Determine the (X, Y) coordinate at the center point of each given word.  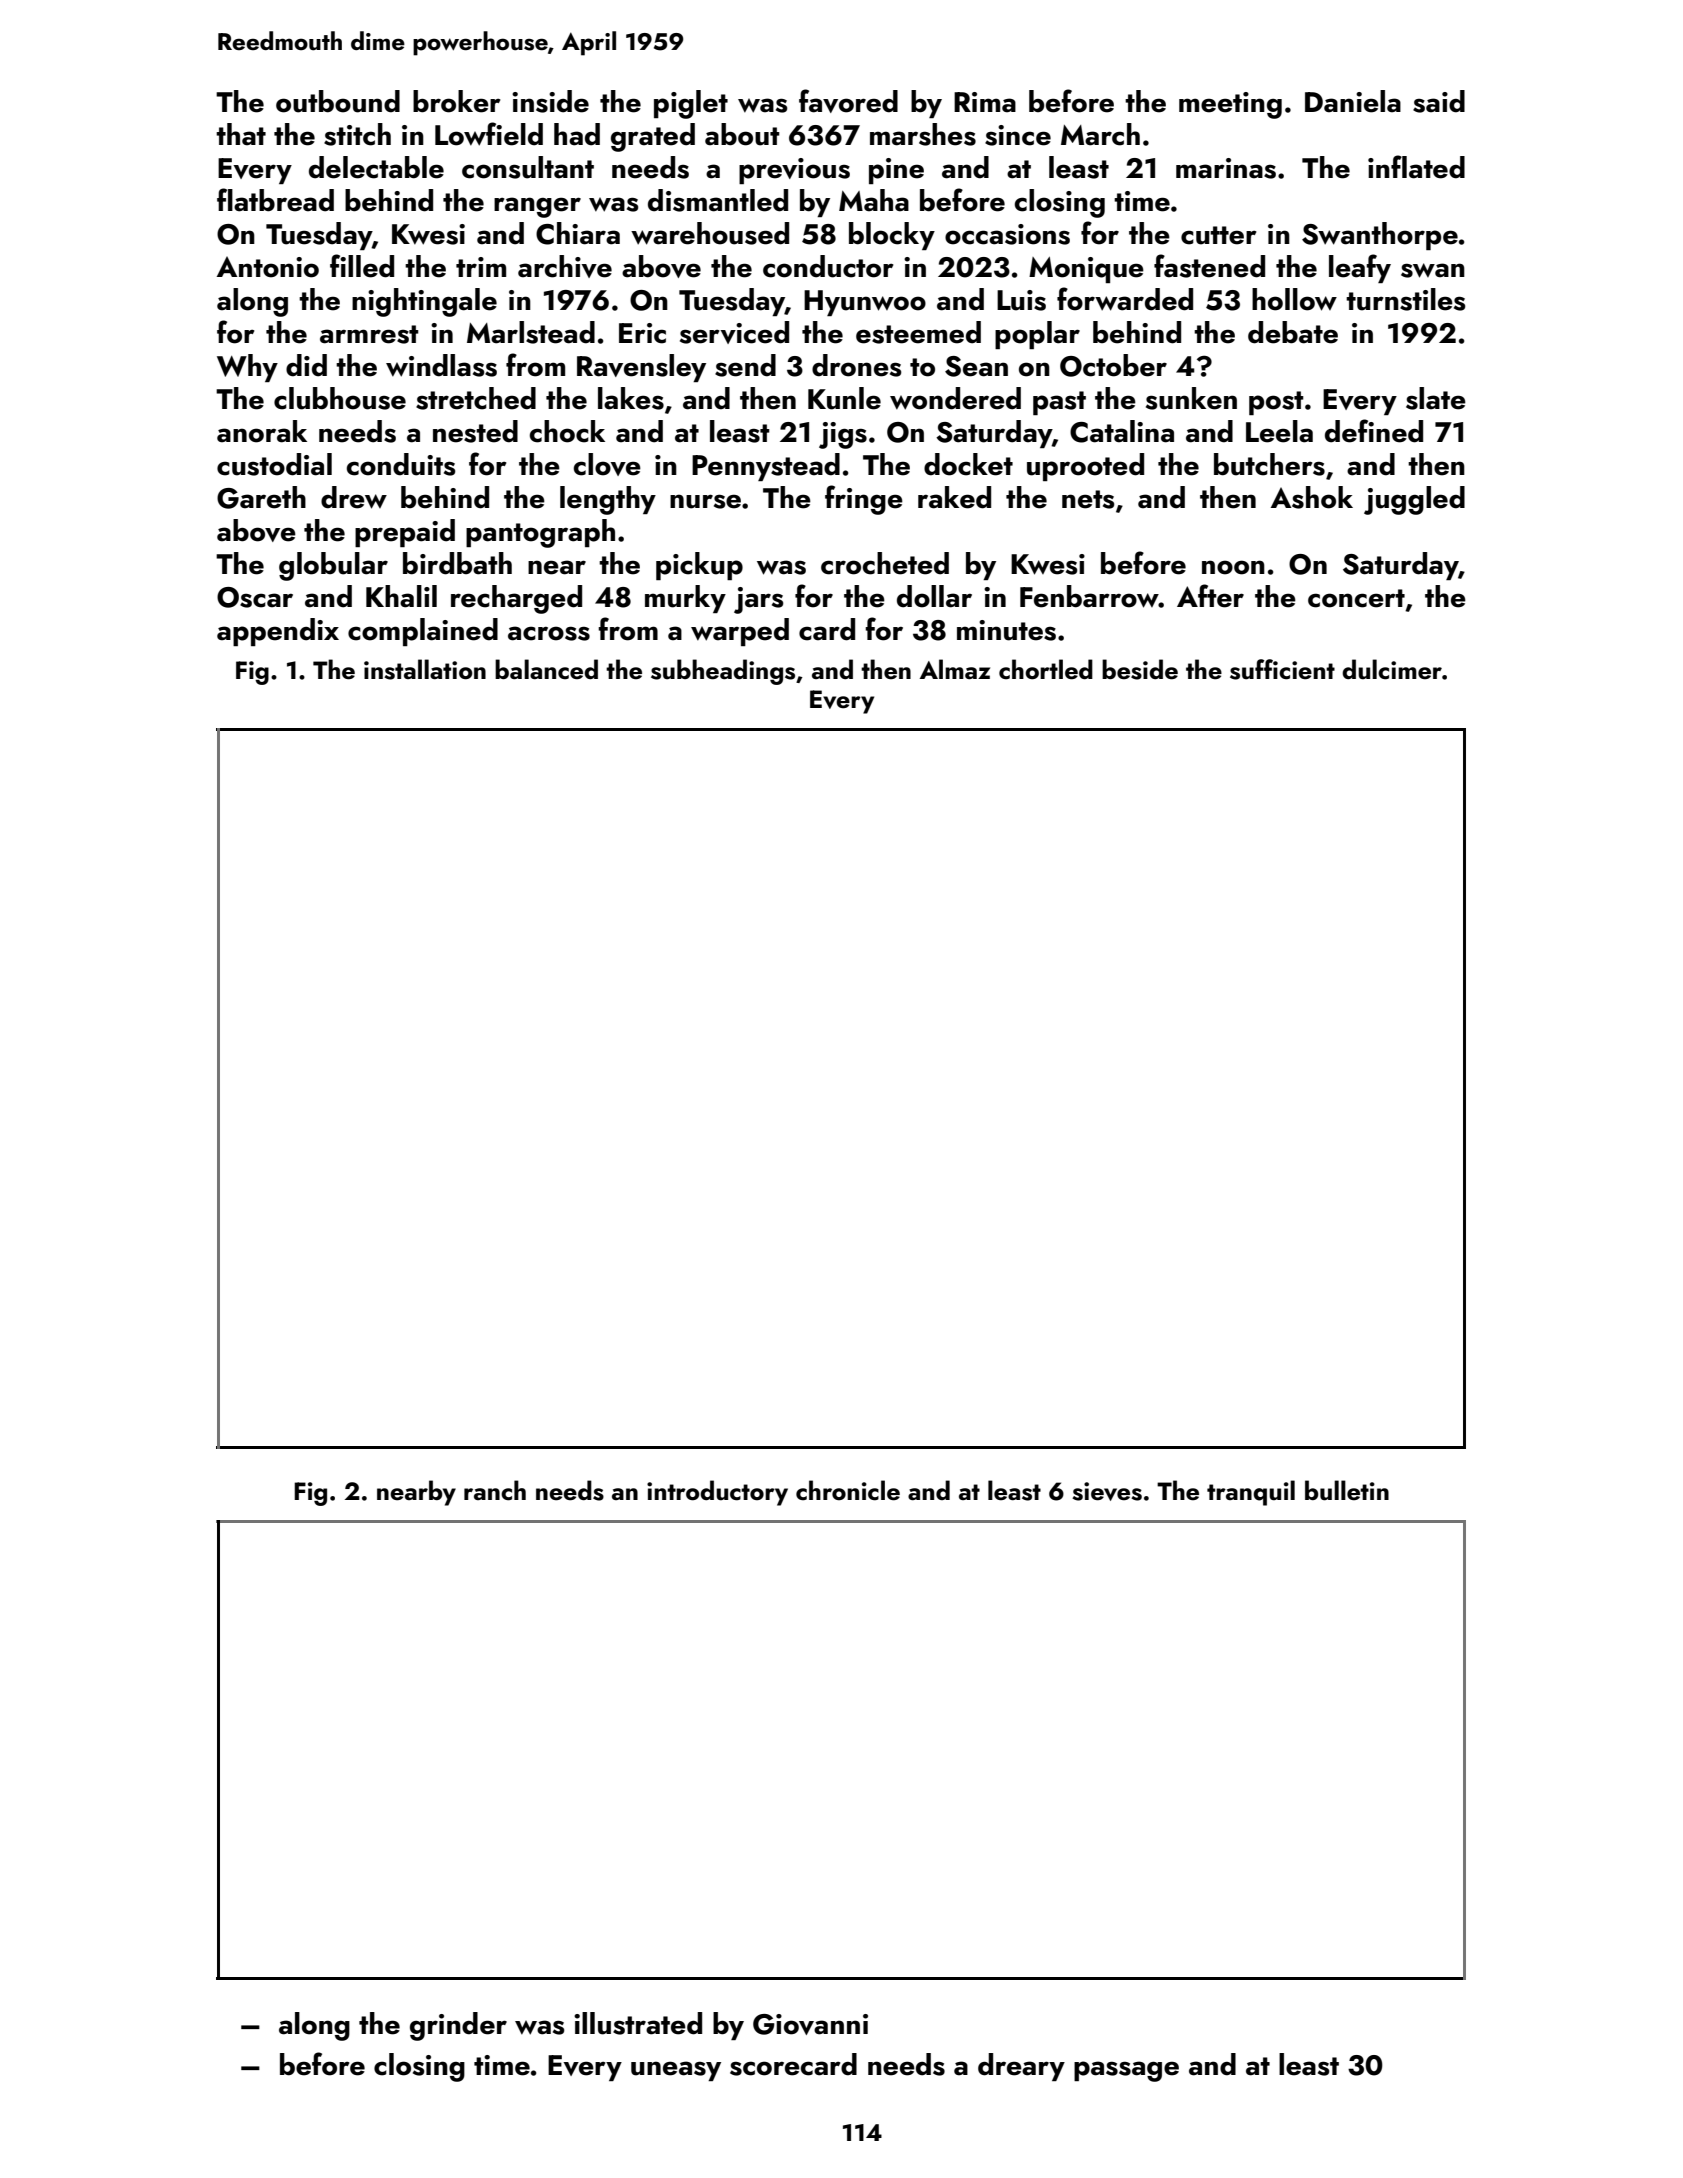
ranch (495, 1490)
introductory (717, 1493)
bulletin (1347, 1490)
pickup (699, 566)
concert (1356, 598)
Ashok (1312, 497)
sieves (1107, 1491)
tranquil (1251, 1493)
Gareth (261, 497)
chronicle (848, 1490)
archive (565, 266)
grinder (458, 2026)
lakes (631, 398)
